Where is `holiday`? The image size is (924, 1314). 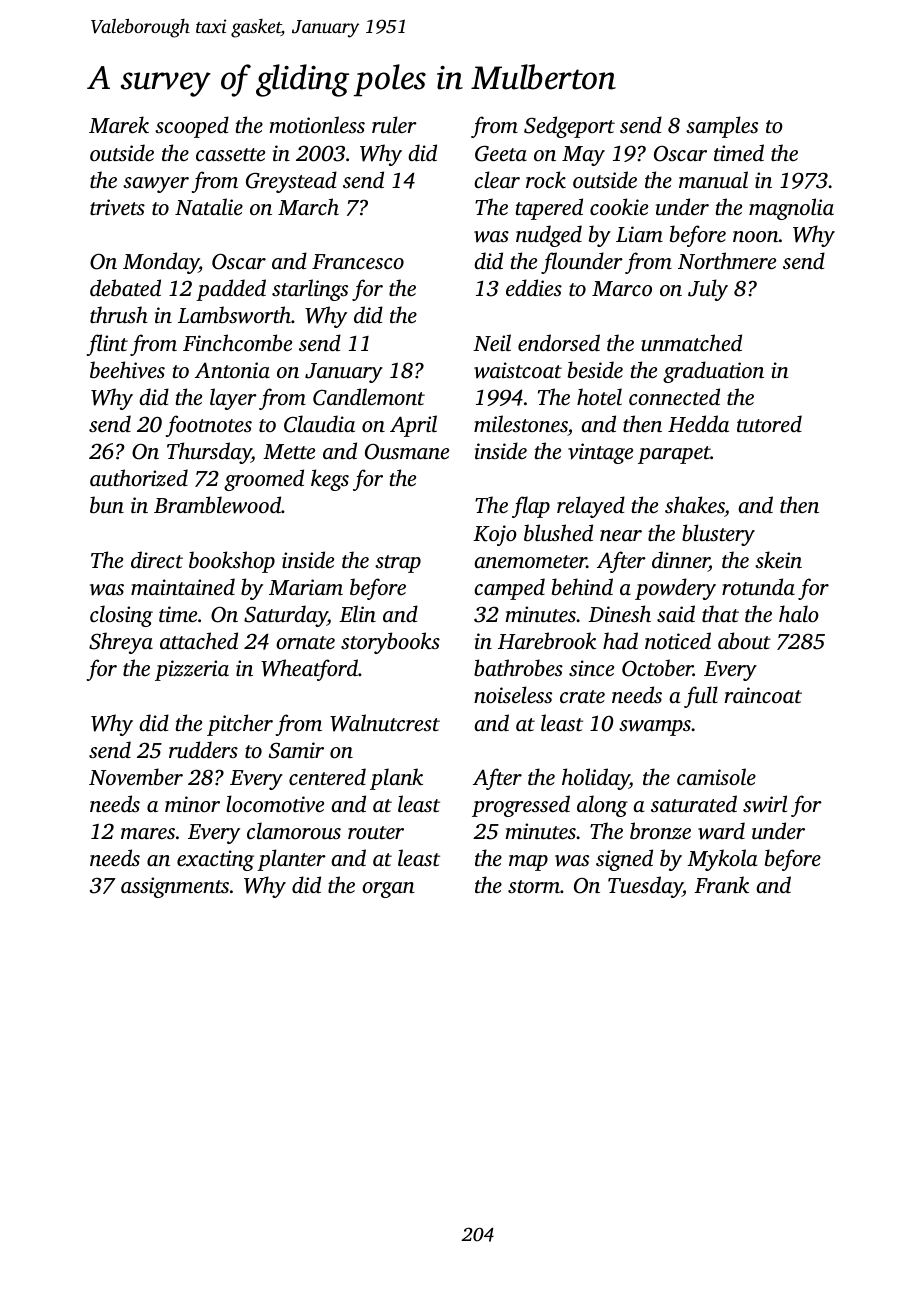 holiday is located at coordinates (596, 779).
